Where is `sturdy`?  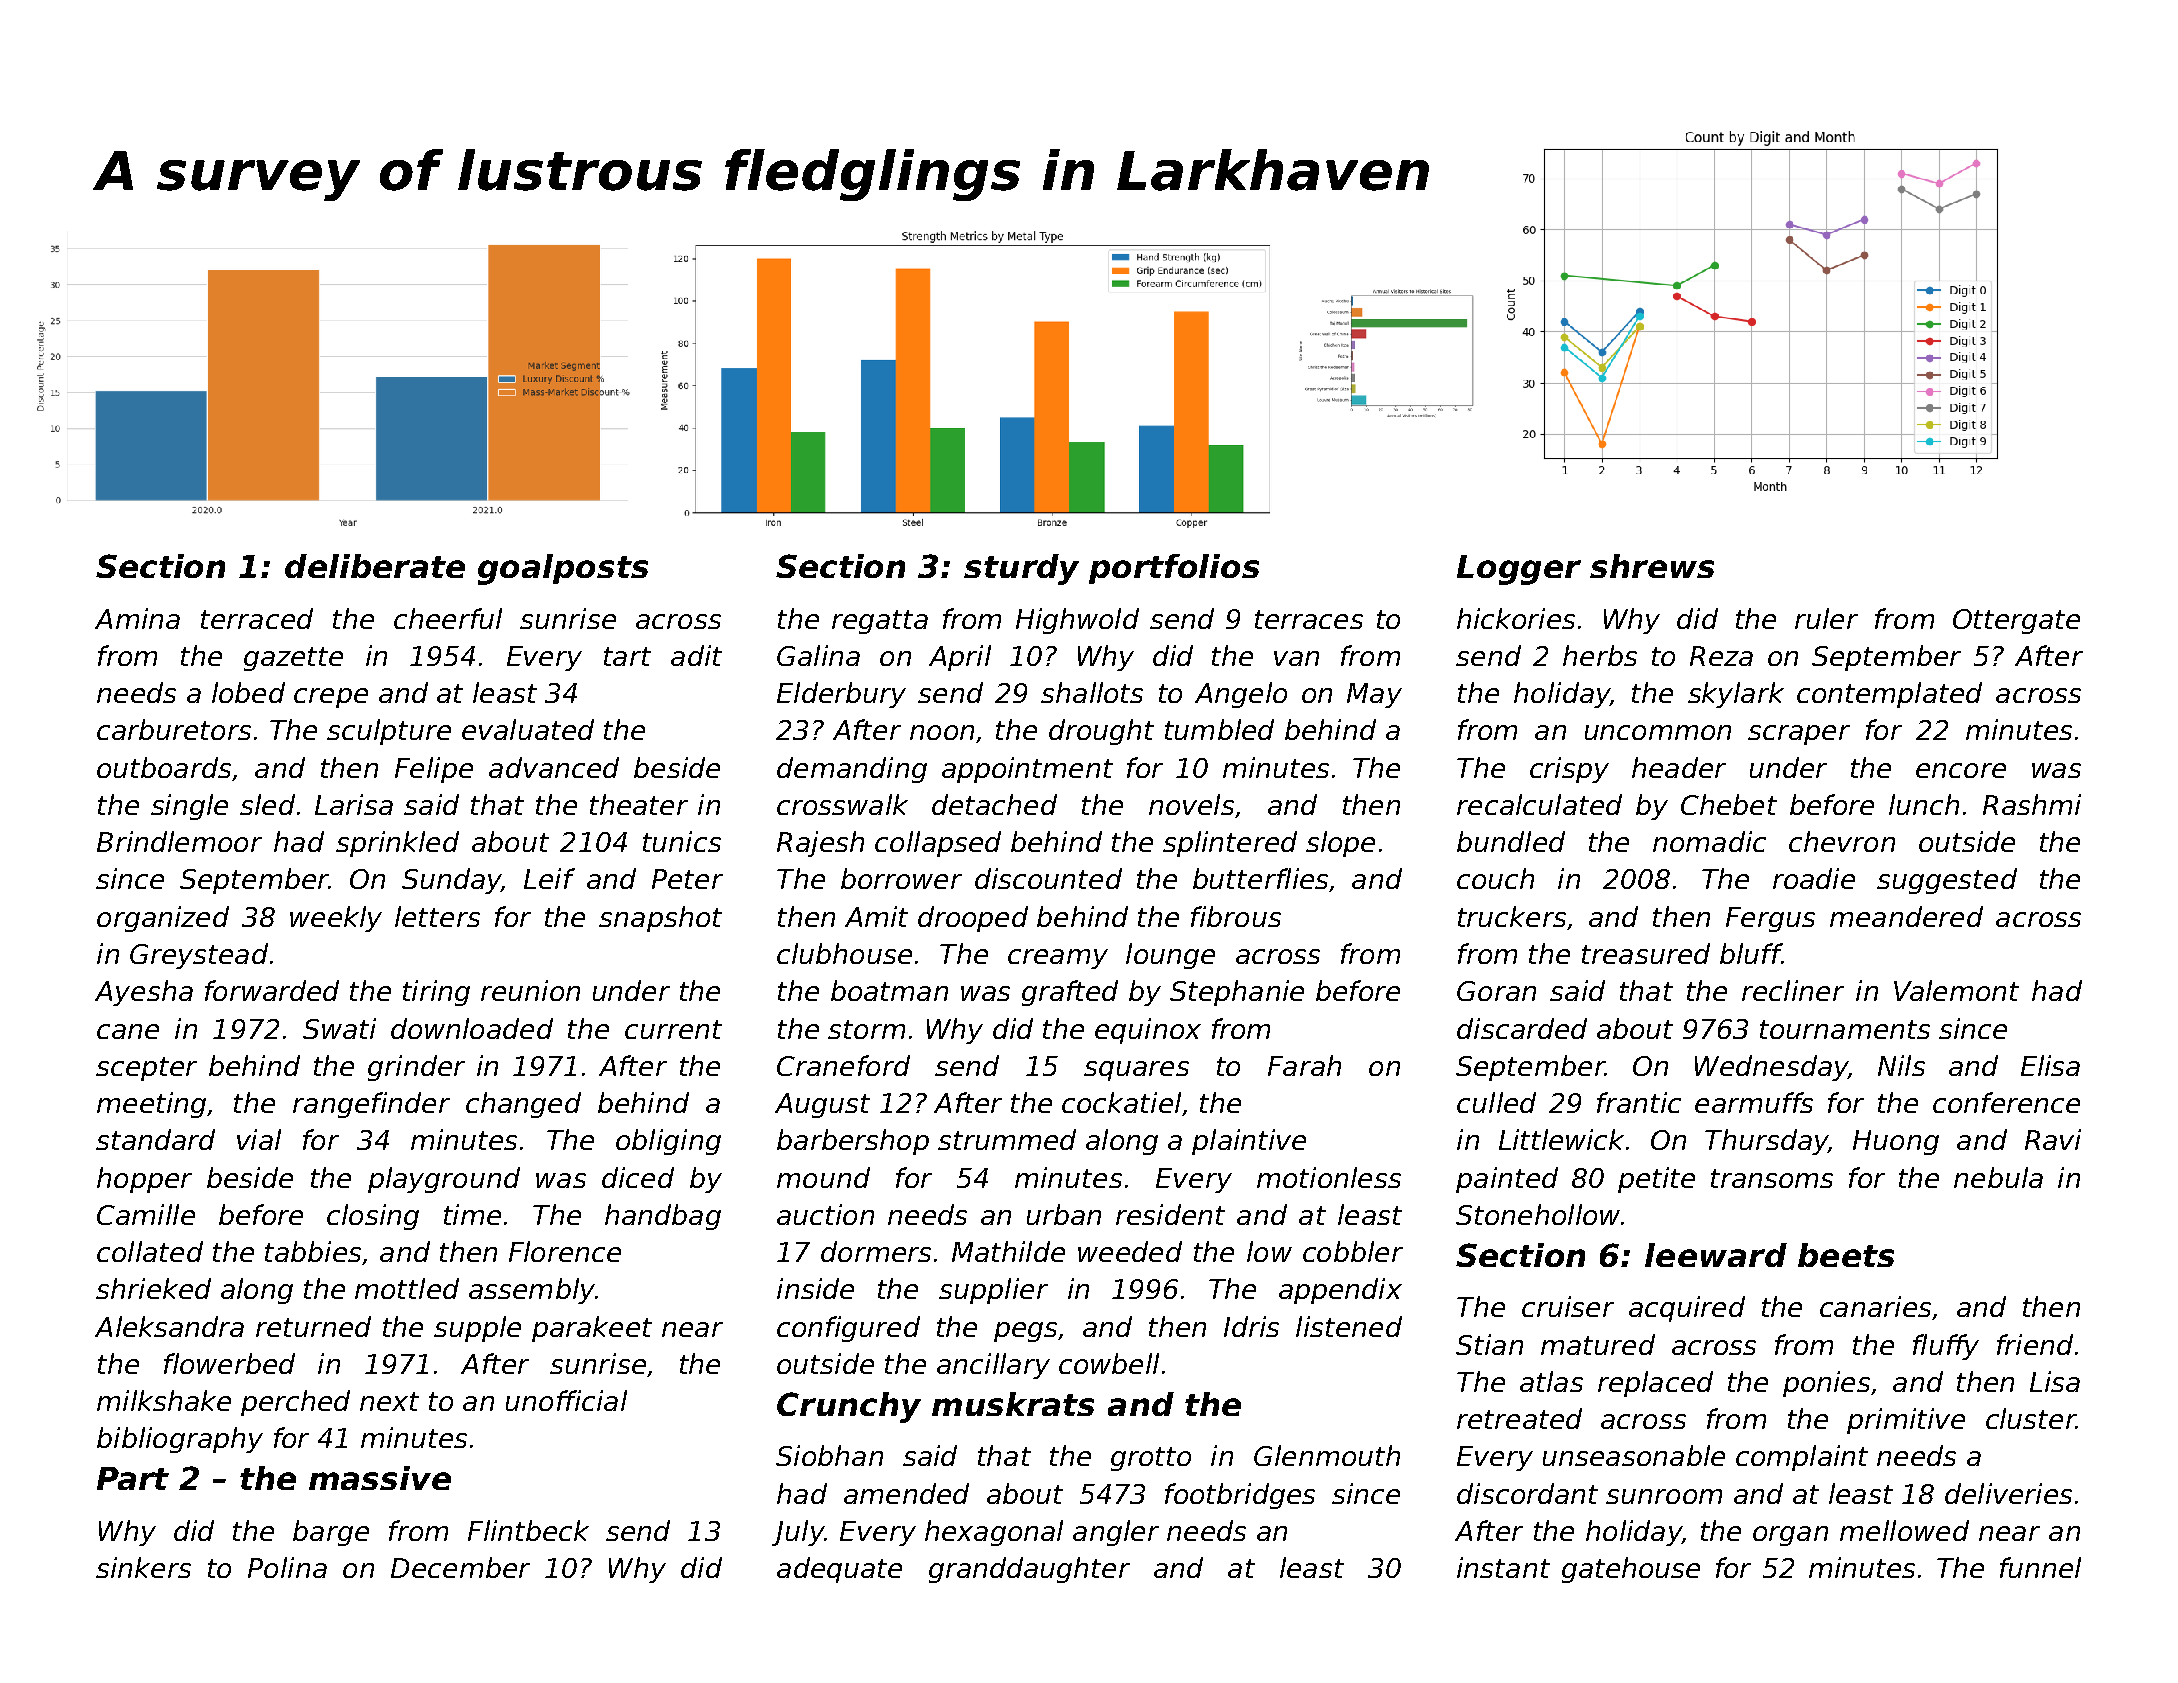 sturdy is located at coordinates (1021, 569).
